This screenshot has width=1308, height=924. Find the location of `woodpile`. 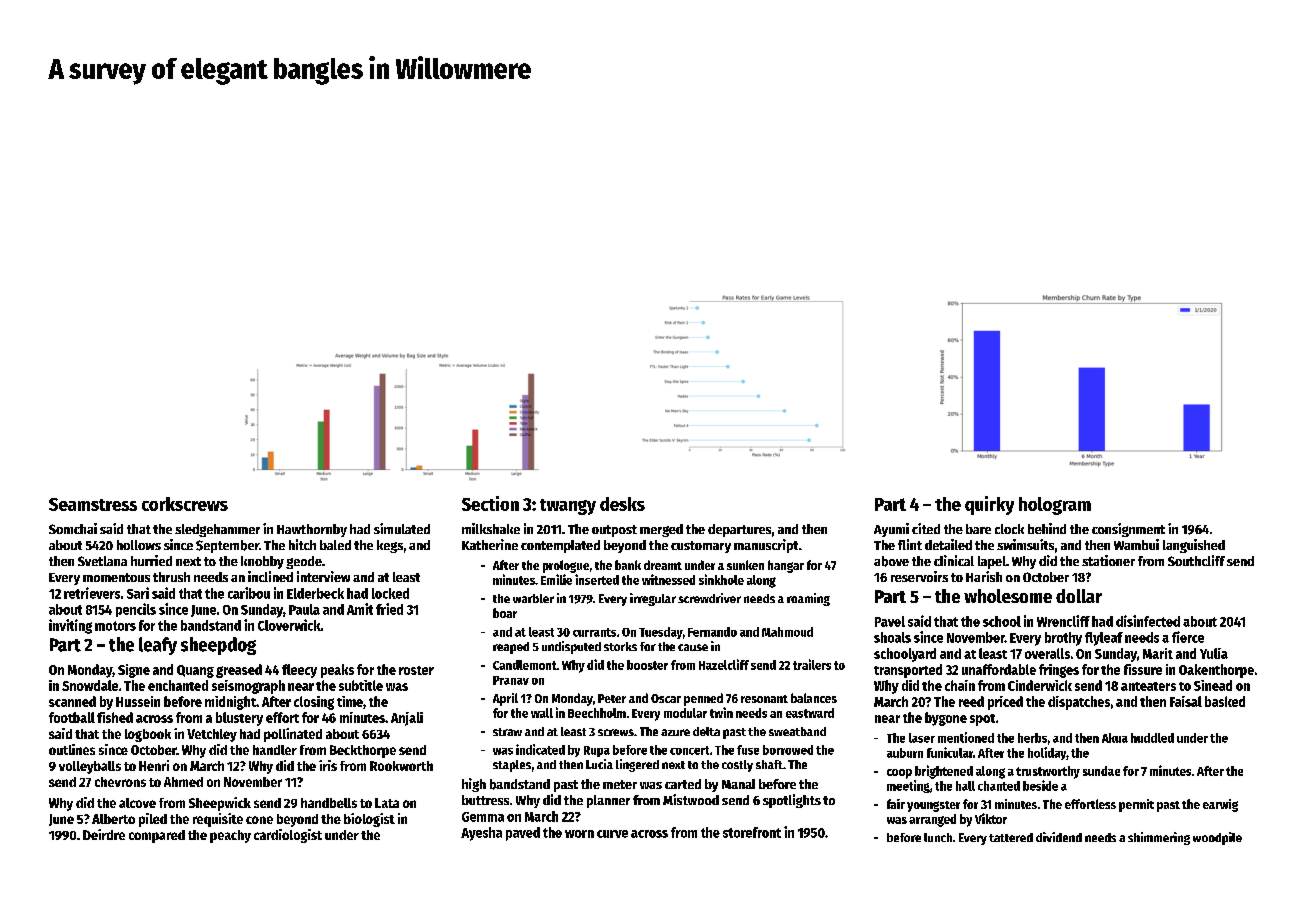

woodpile is located at coordinates (1217, 838).
